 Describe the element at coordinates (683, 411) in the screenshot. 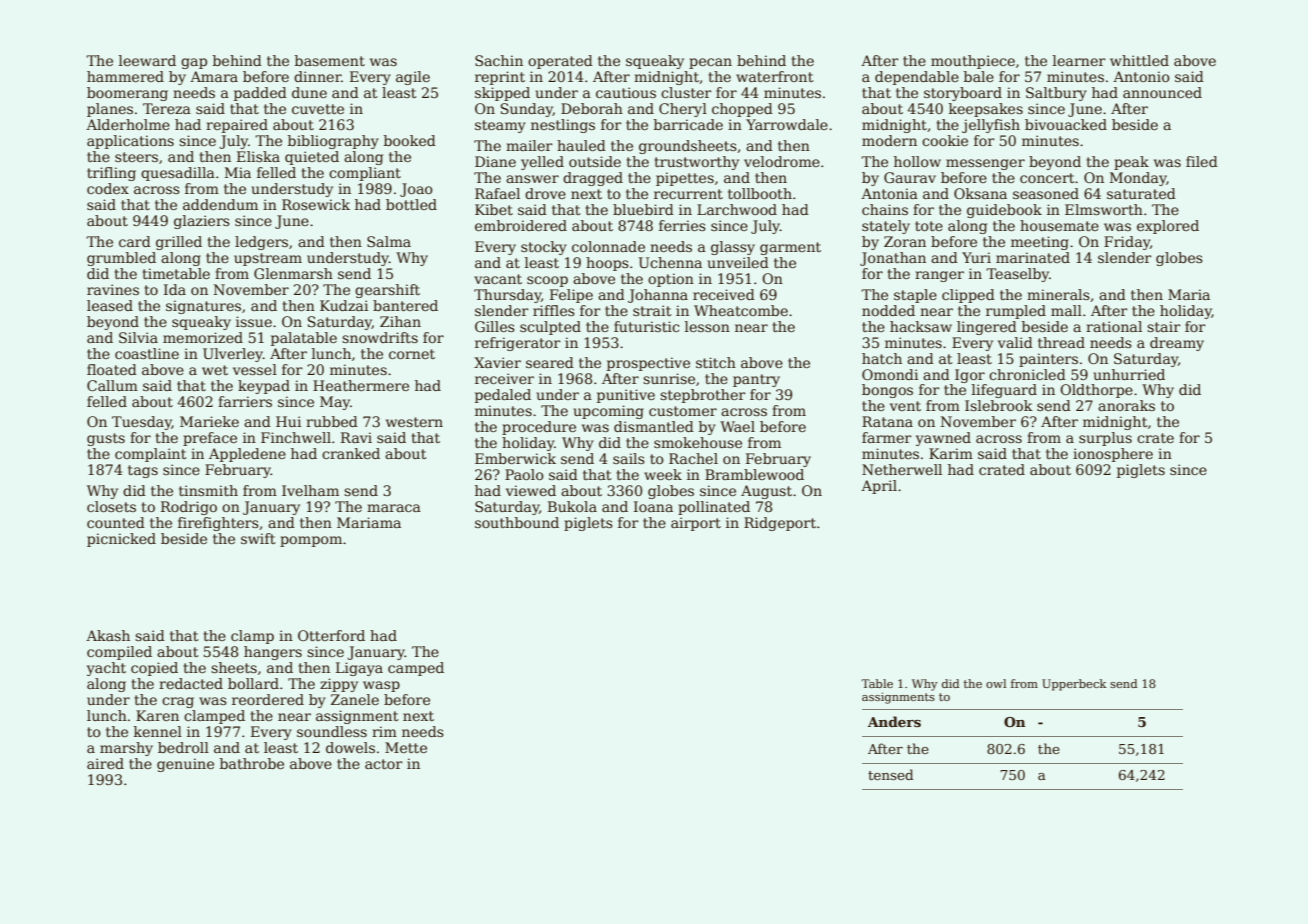

I see `customer` at that location.
